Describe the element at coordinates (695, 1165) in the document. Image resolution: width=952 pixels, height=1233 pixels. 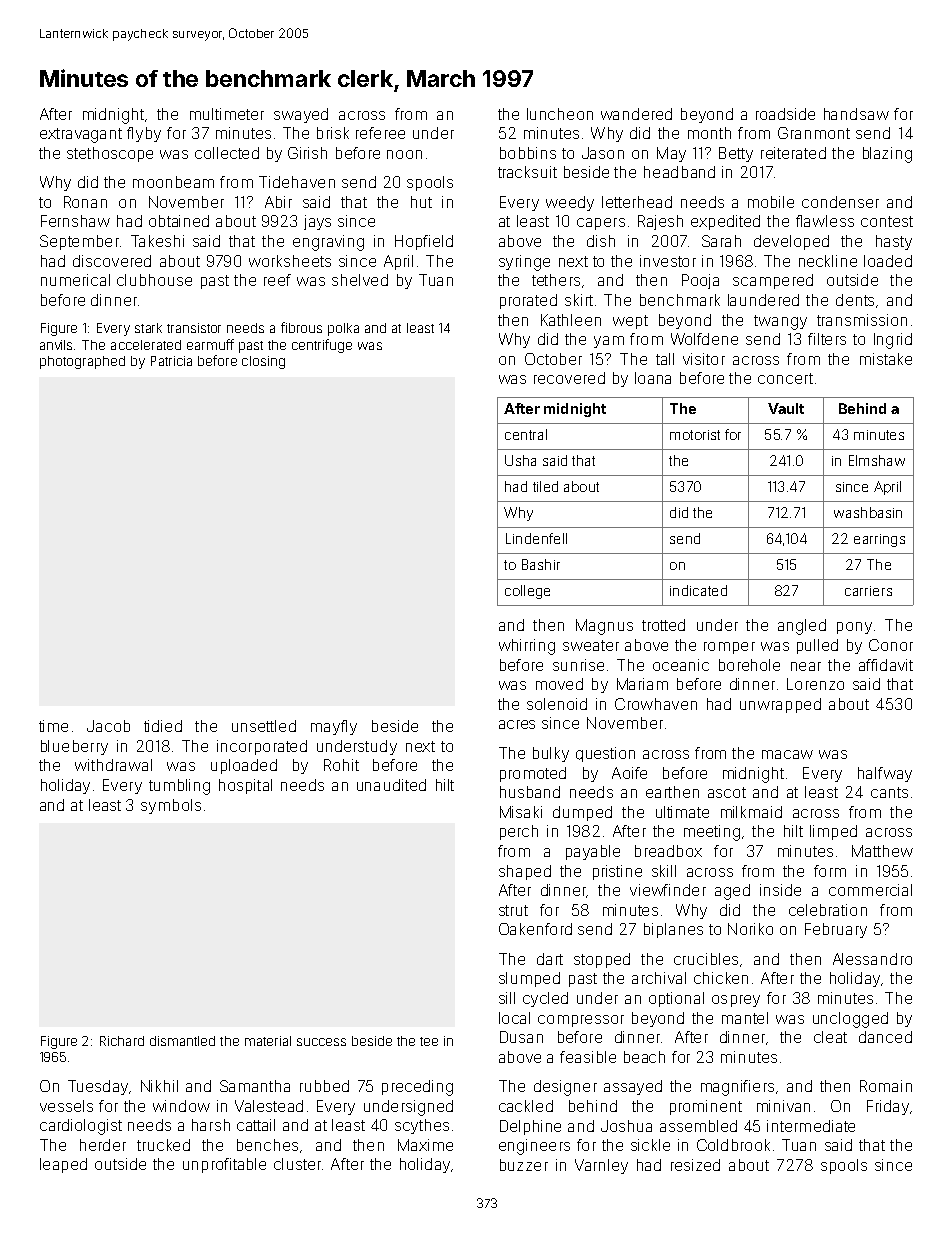
I see `resized` at that location.
